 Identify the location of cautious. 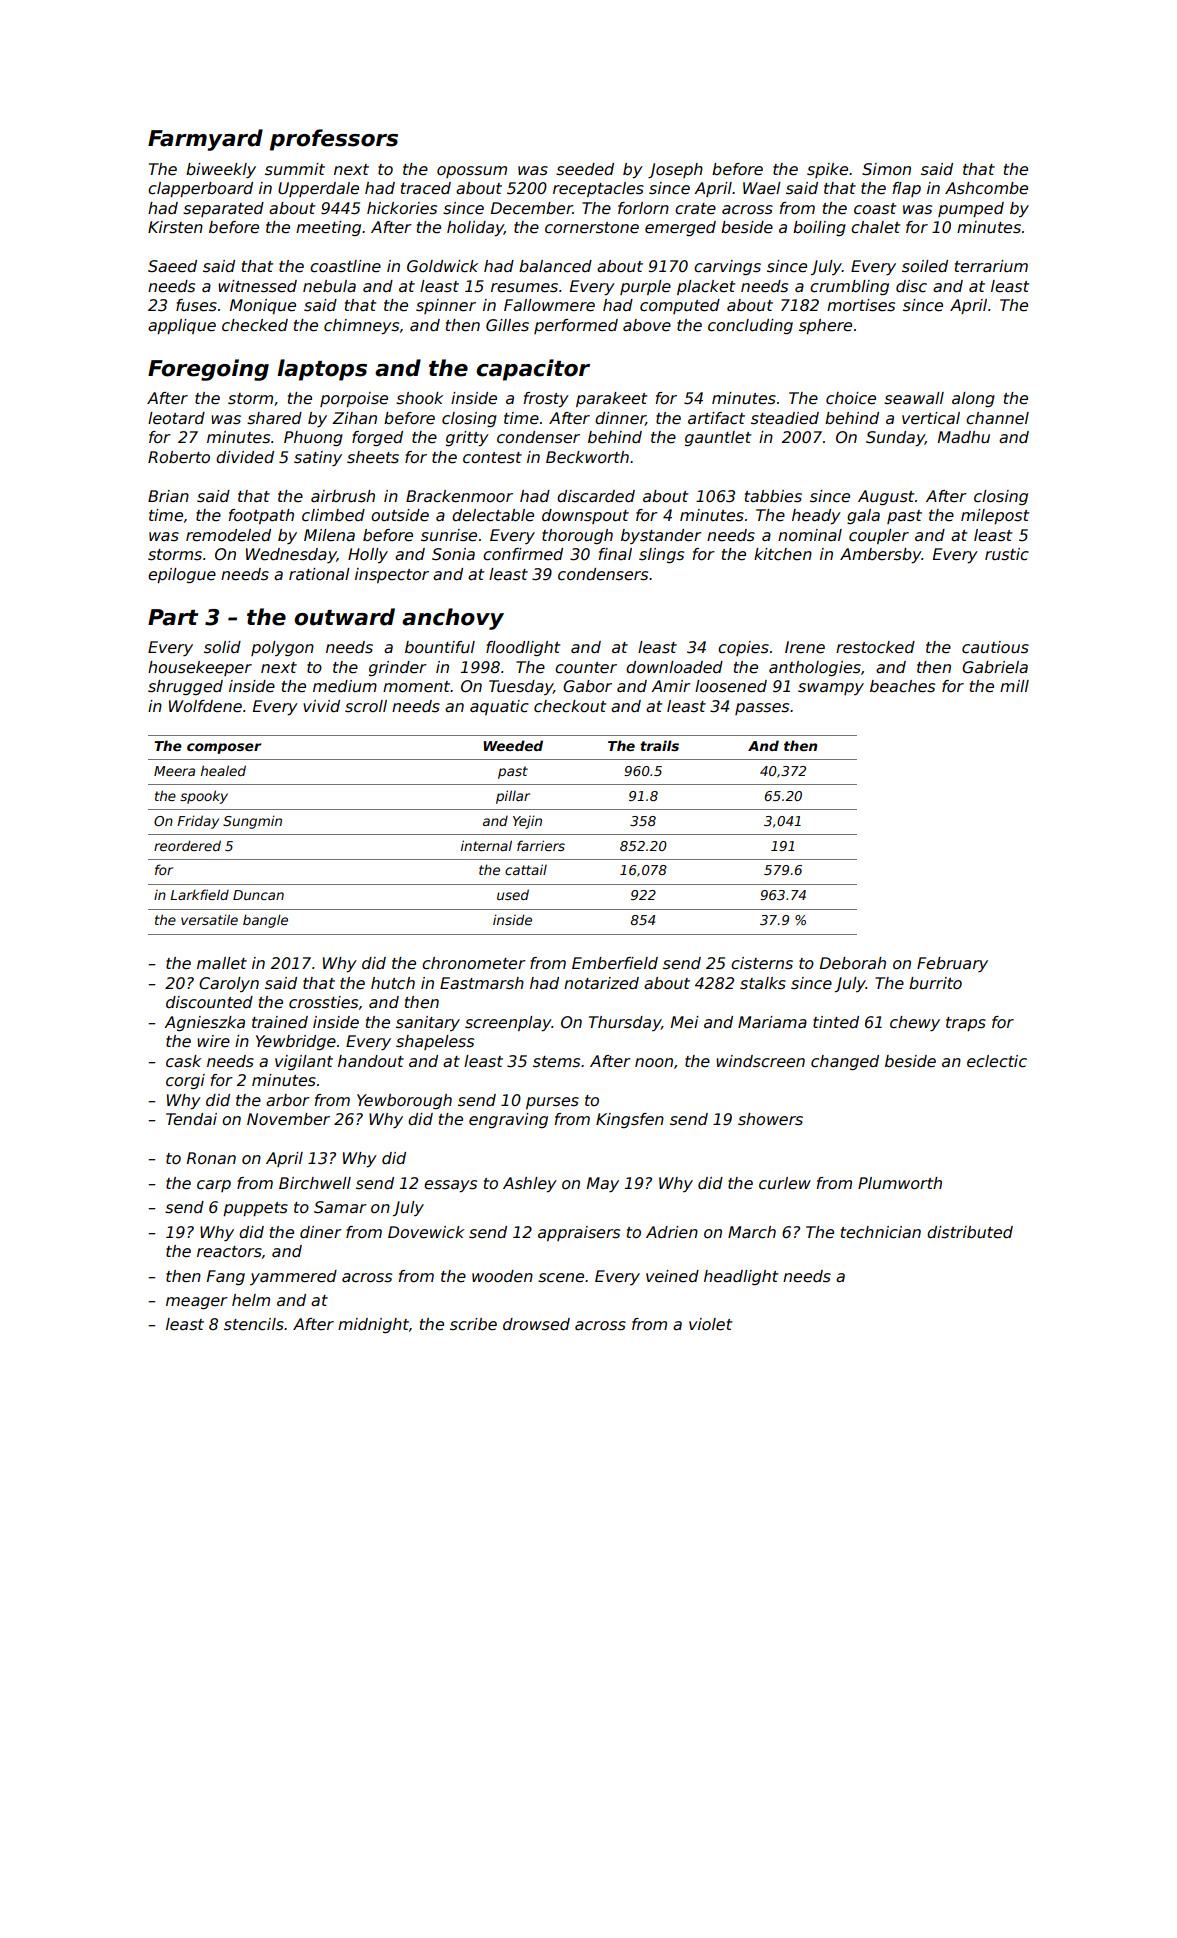
(995, 647).
